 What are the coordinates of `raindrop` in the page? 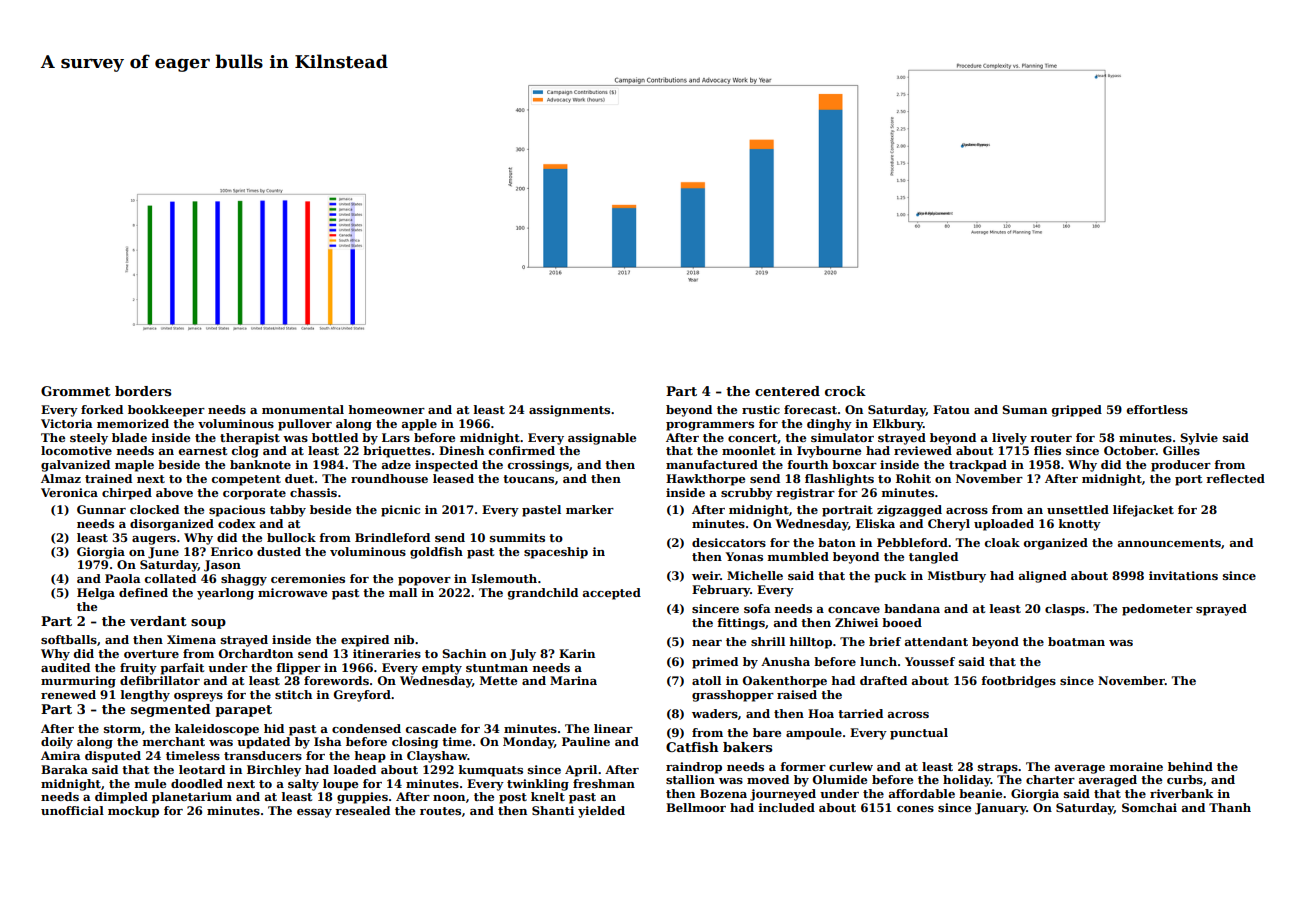 It's located at (694, 768).
